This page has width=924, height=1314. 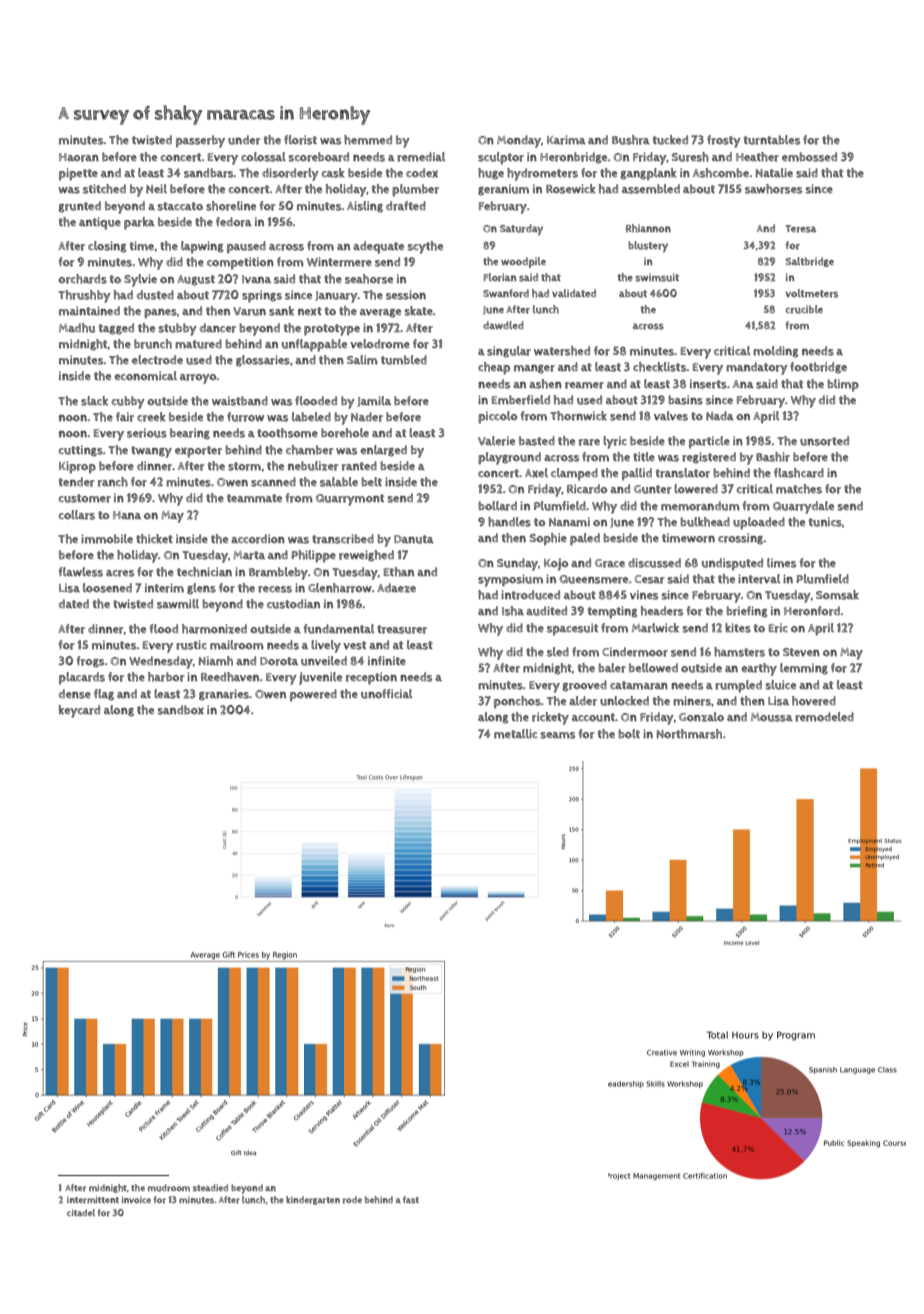 I want to click on steadied, so click(x=210, y=1188).
